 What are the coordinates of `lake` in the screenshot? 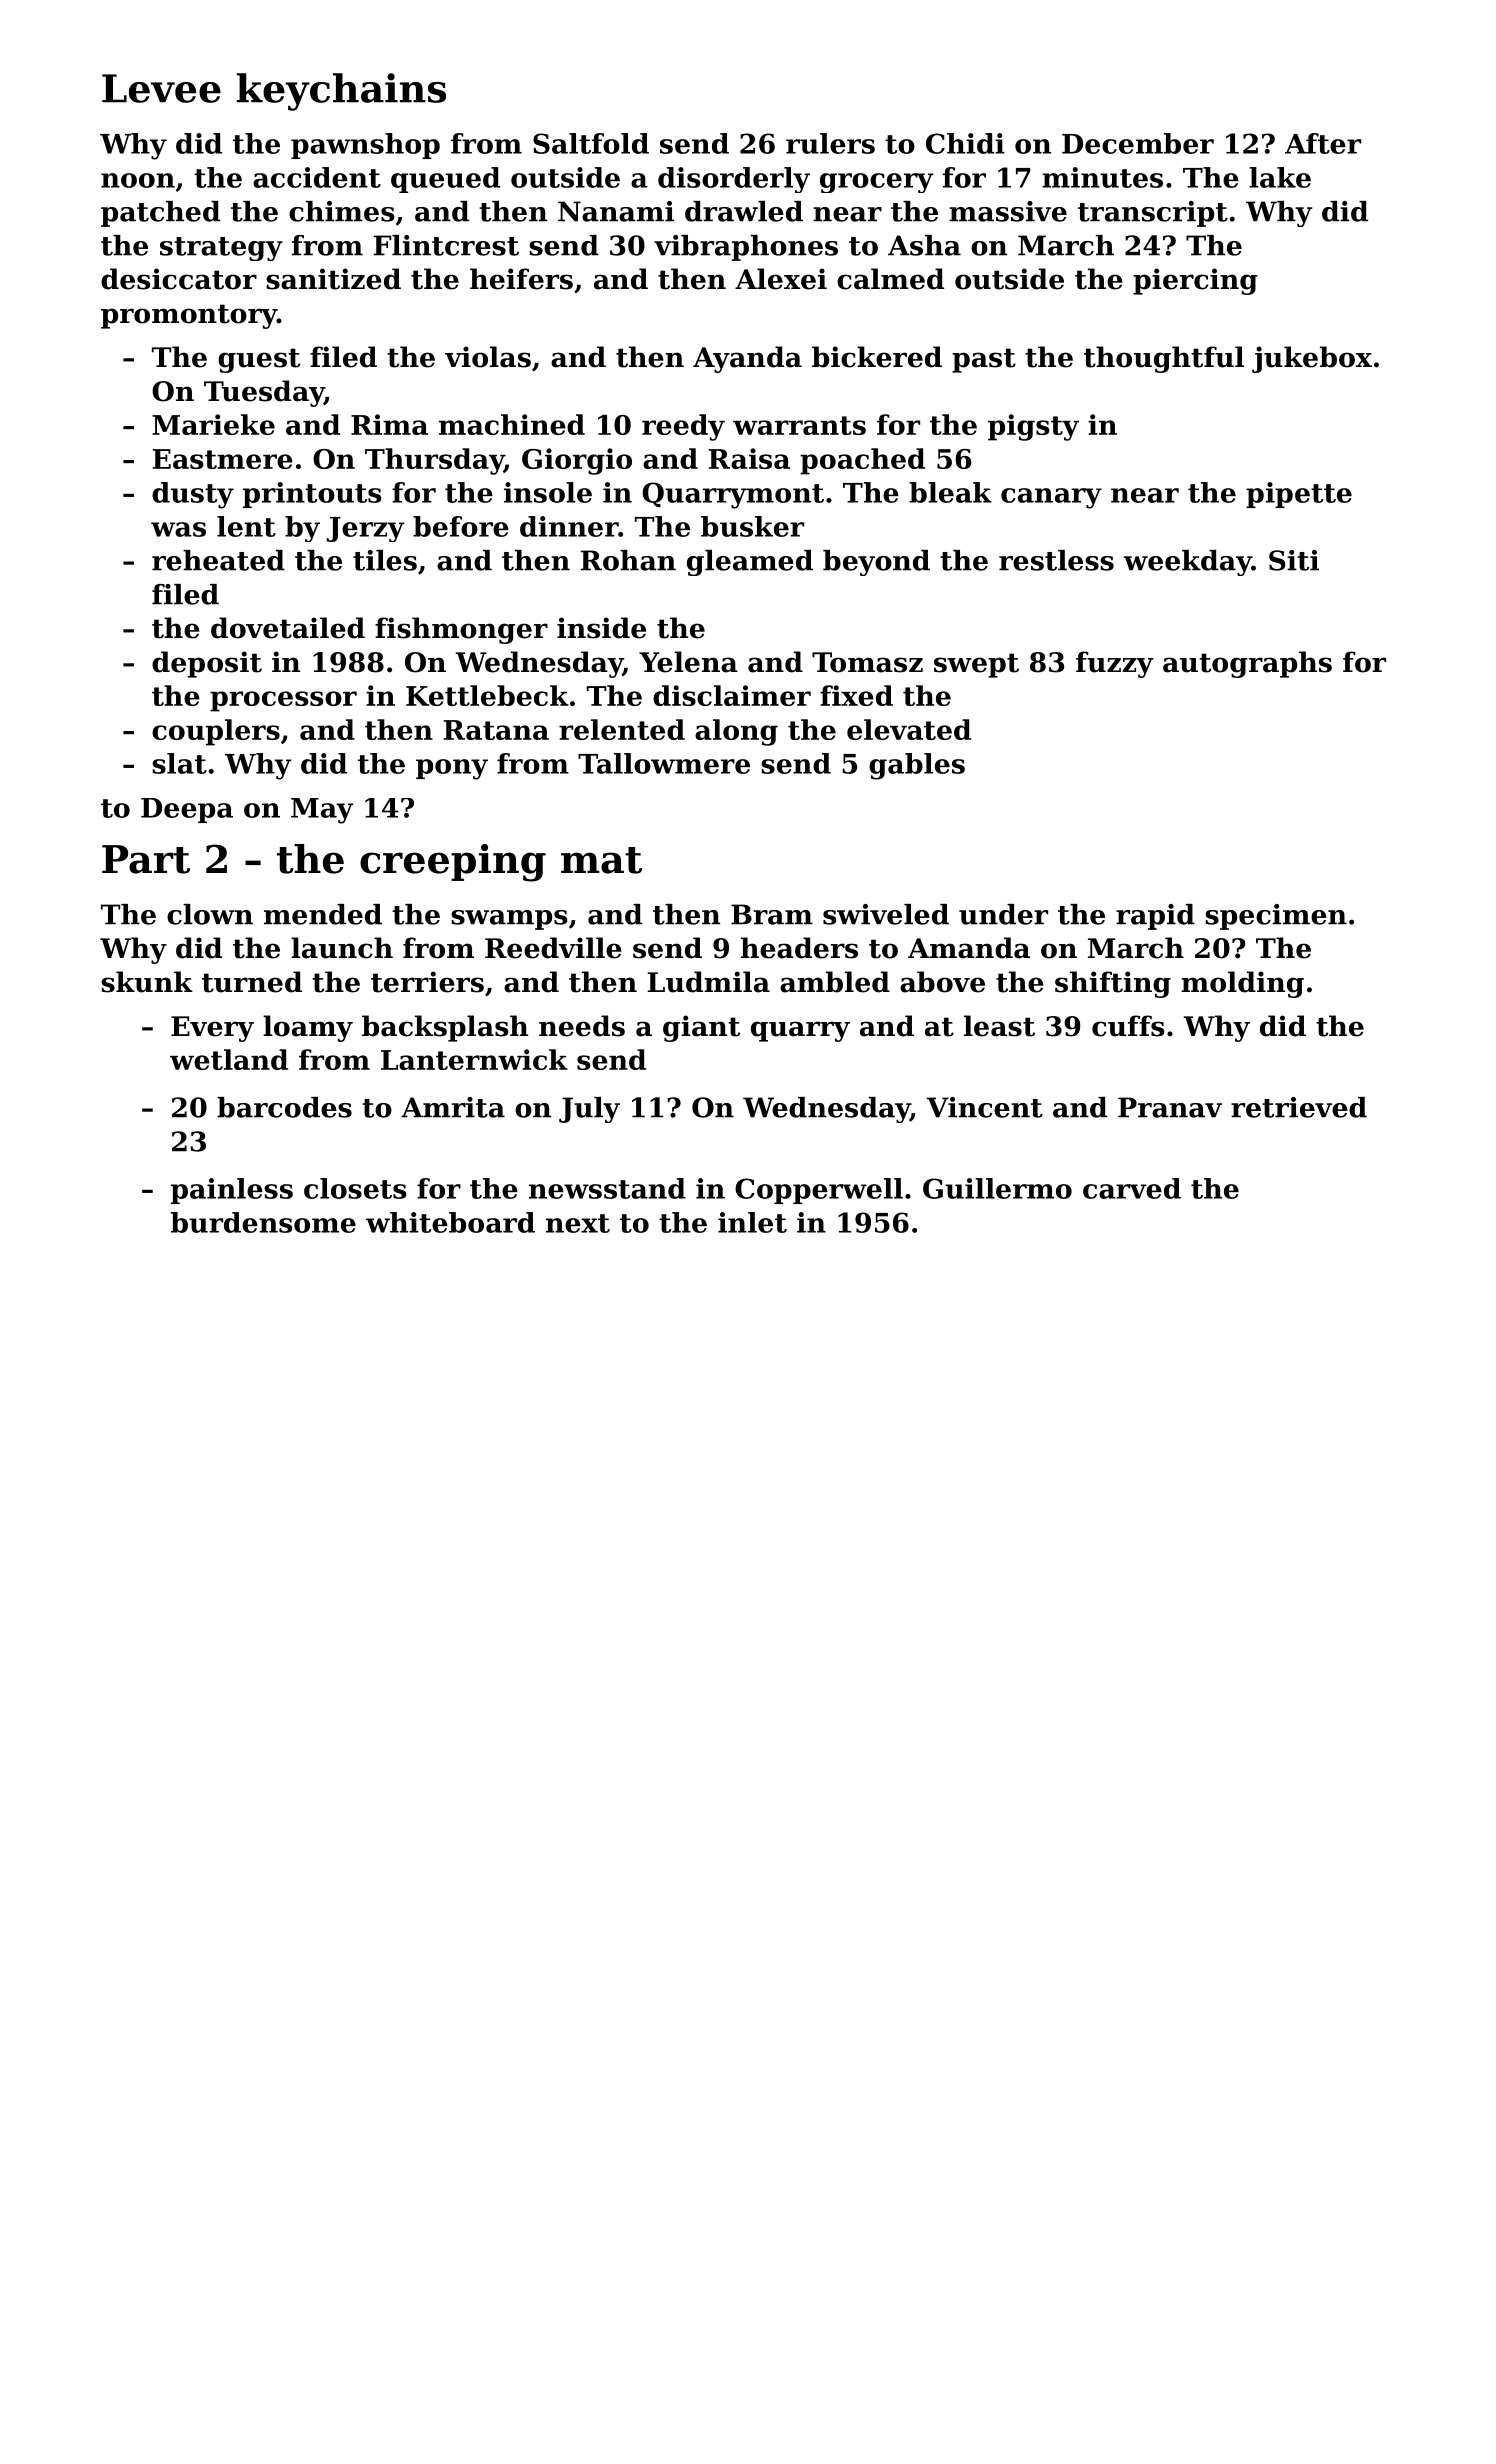 It's located at (1280, 177).
